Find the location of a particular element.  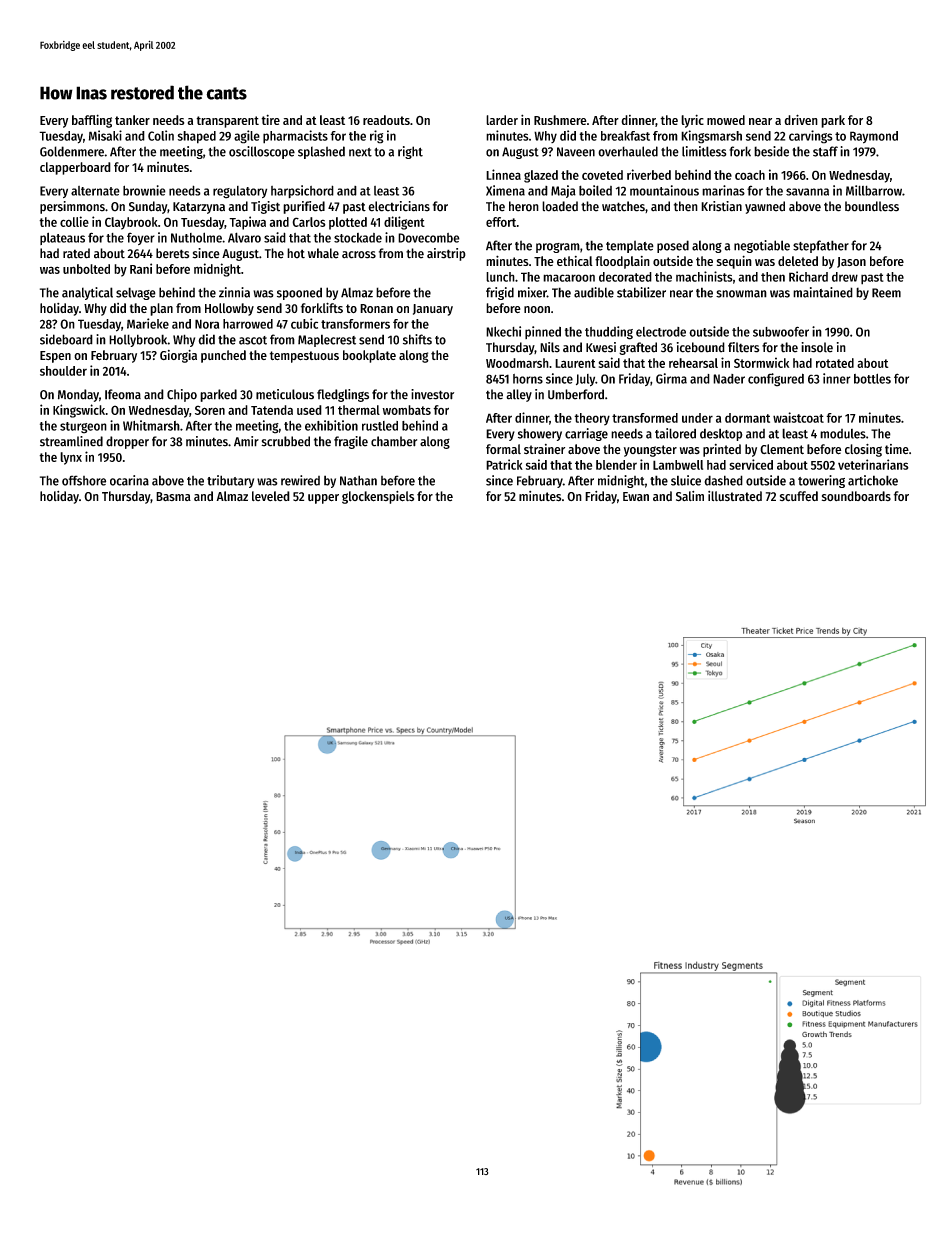

staff is located at coordinates (825, 151).
